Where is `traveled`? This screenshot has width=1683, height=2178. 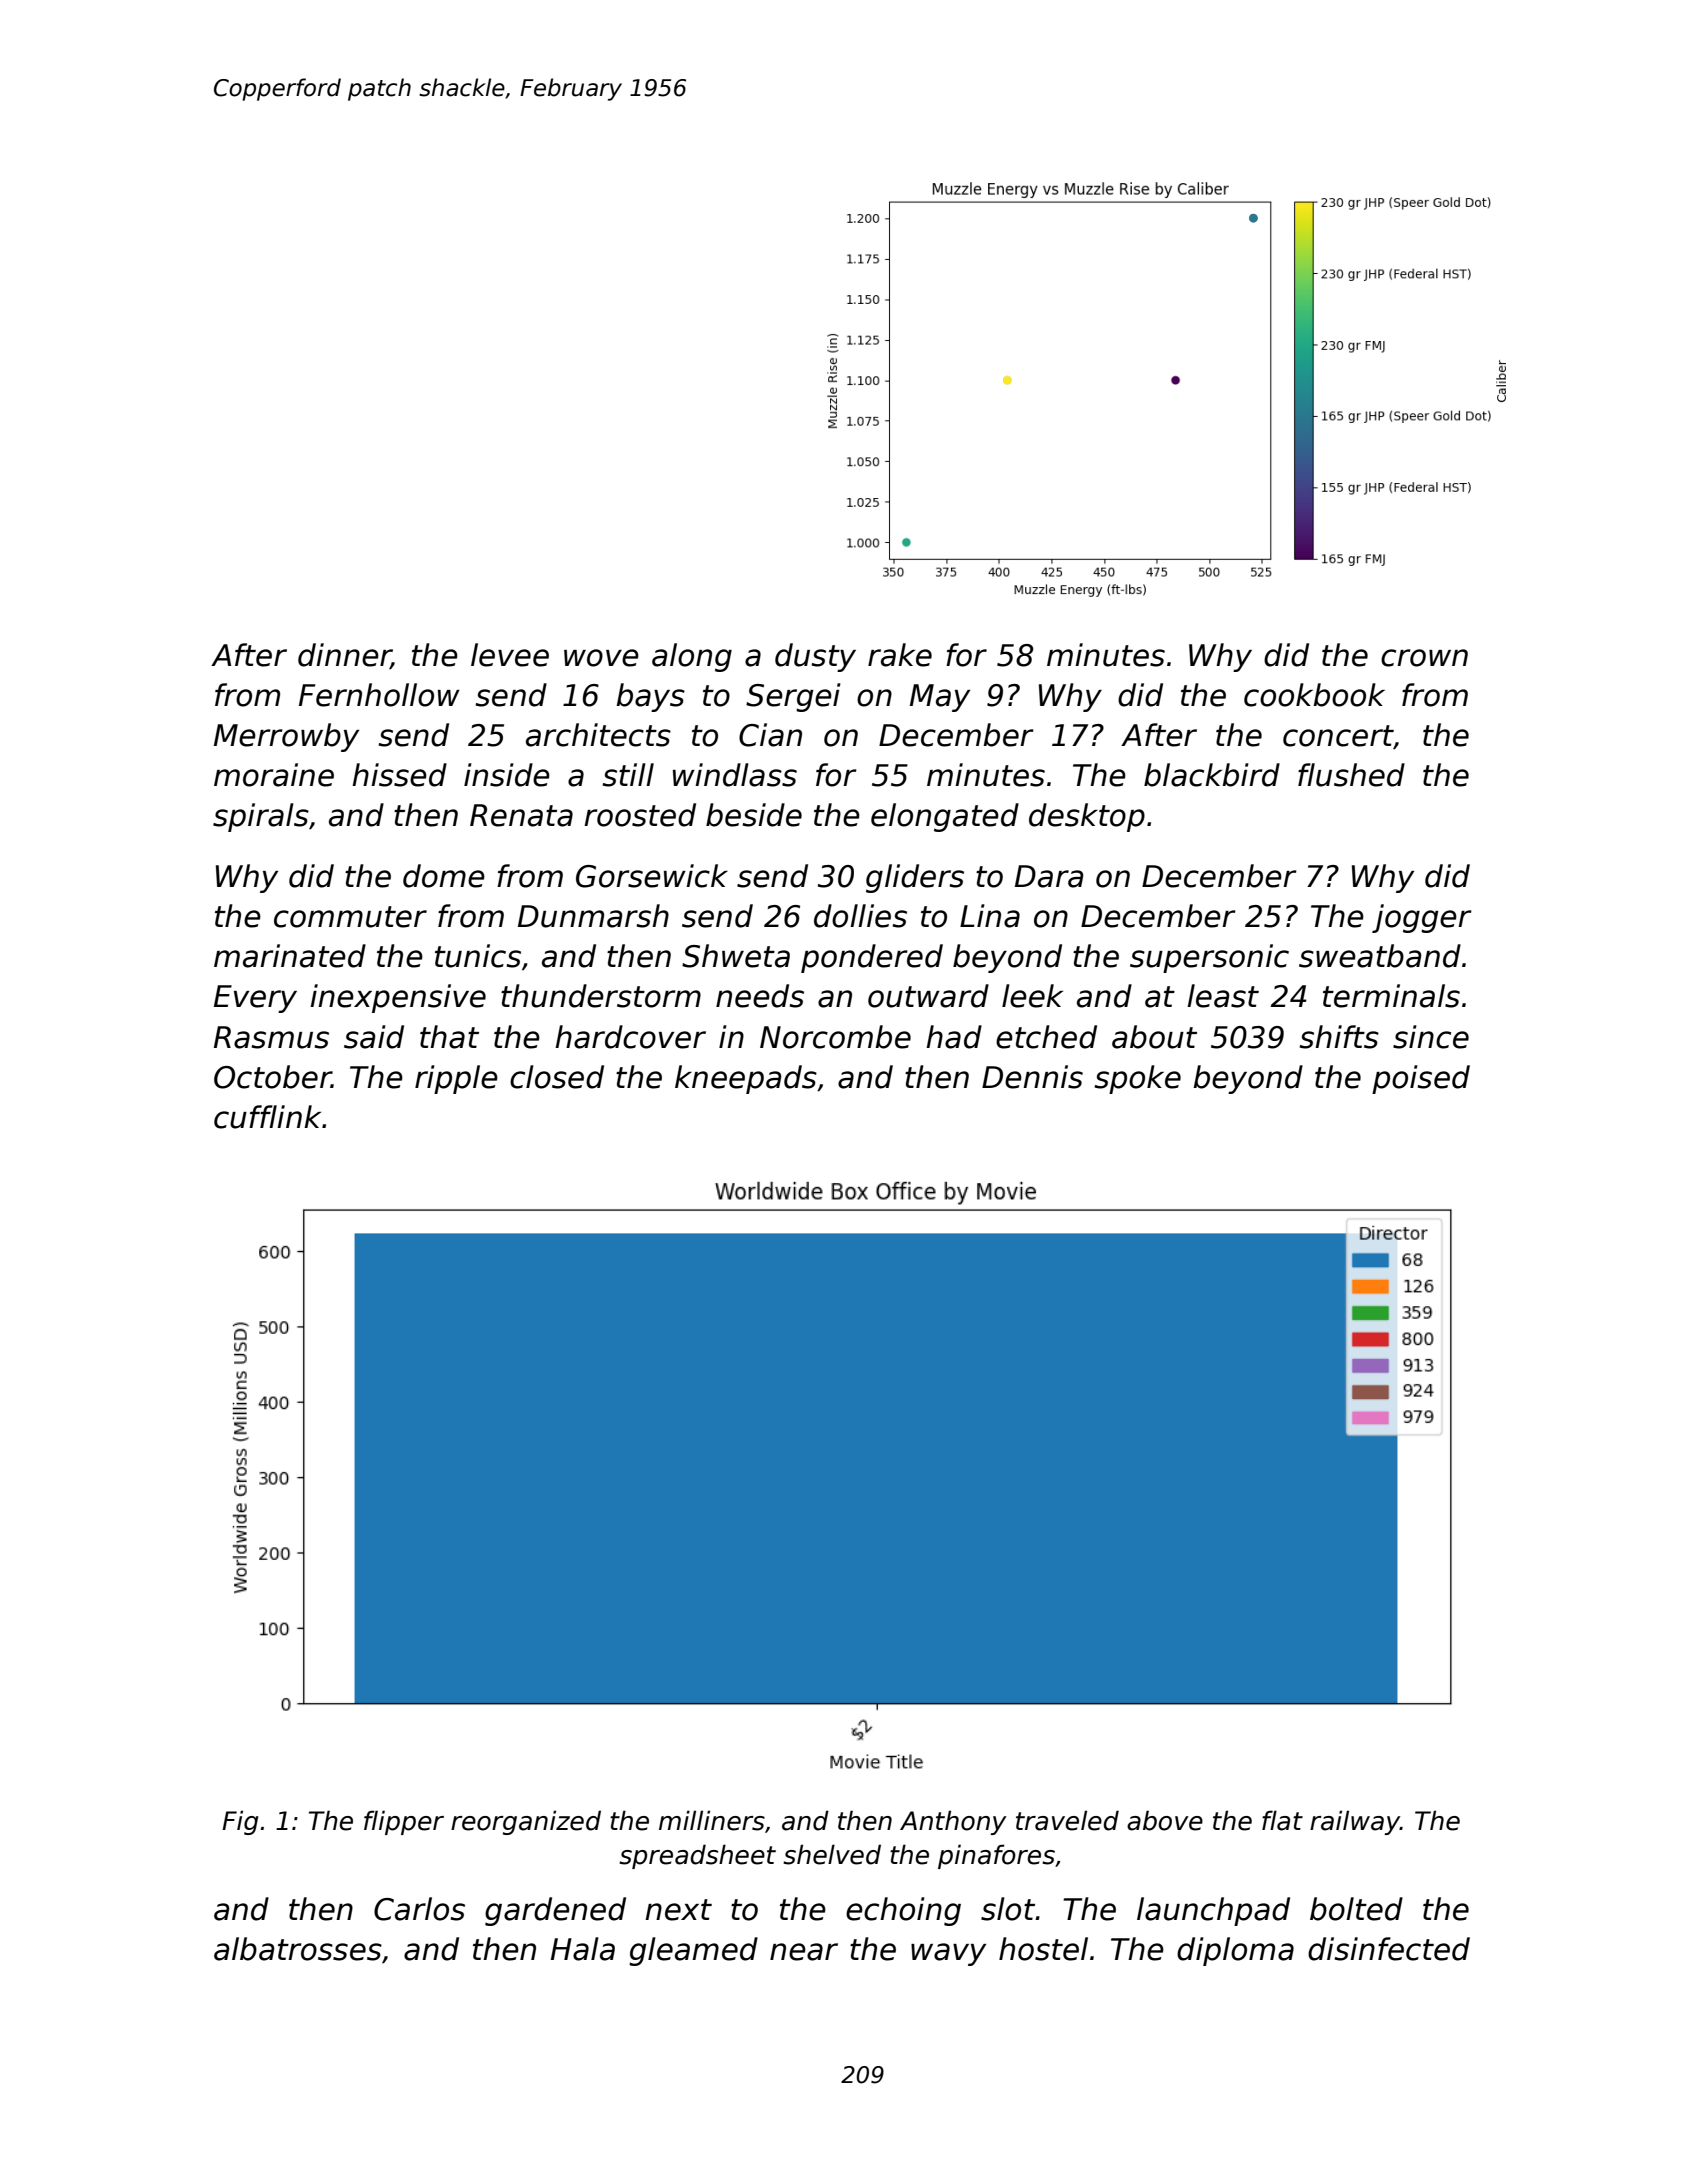 traveled is located at coordinates (1067, 1820).
